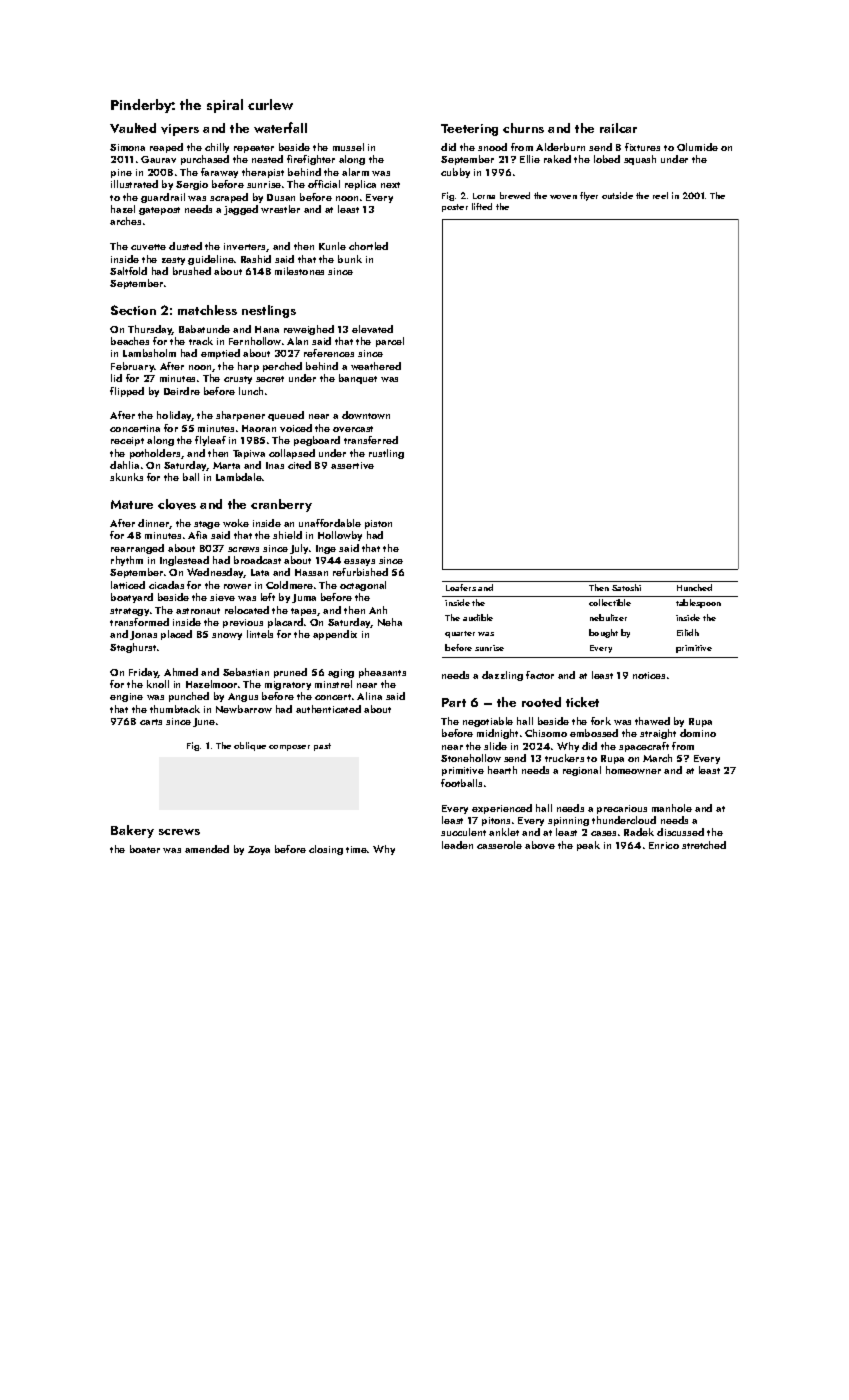 This page has width=849, height=1400. What do you see at coordinates (182, 391) in the page?
I see `Deirdre` at bounding box center [182, 391].
